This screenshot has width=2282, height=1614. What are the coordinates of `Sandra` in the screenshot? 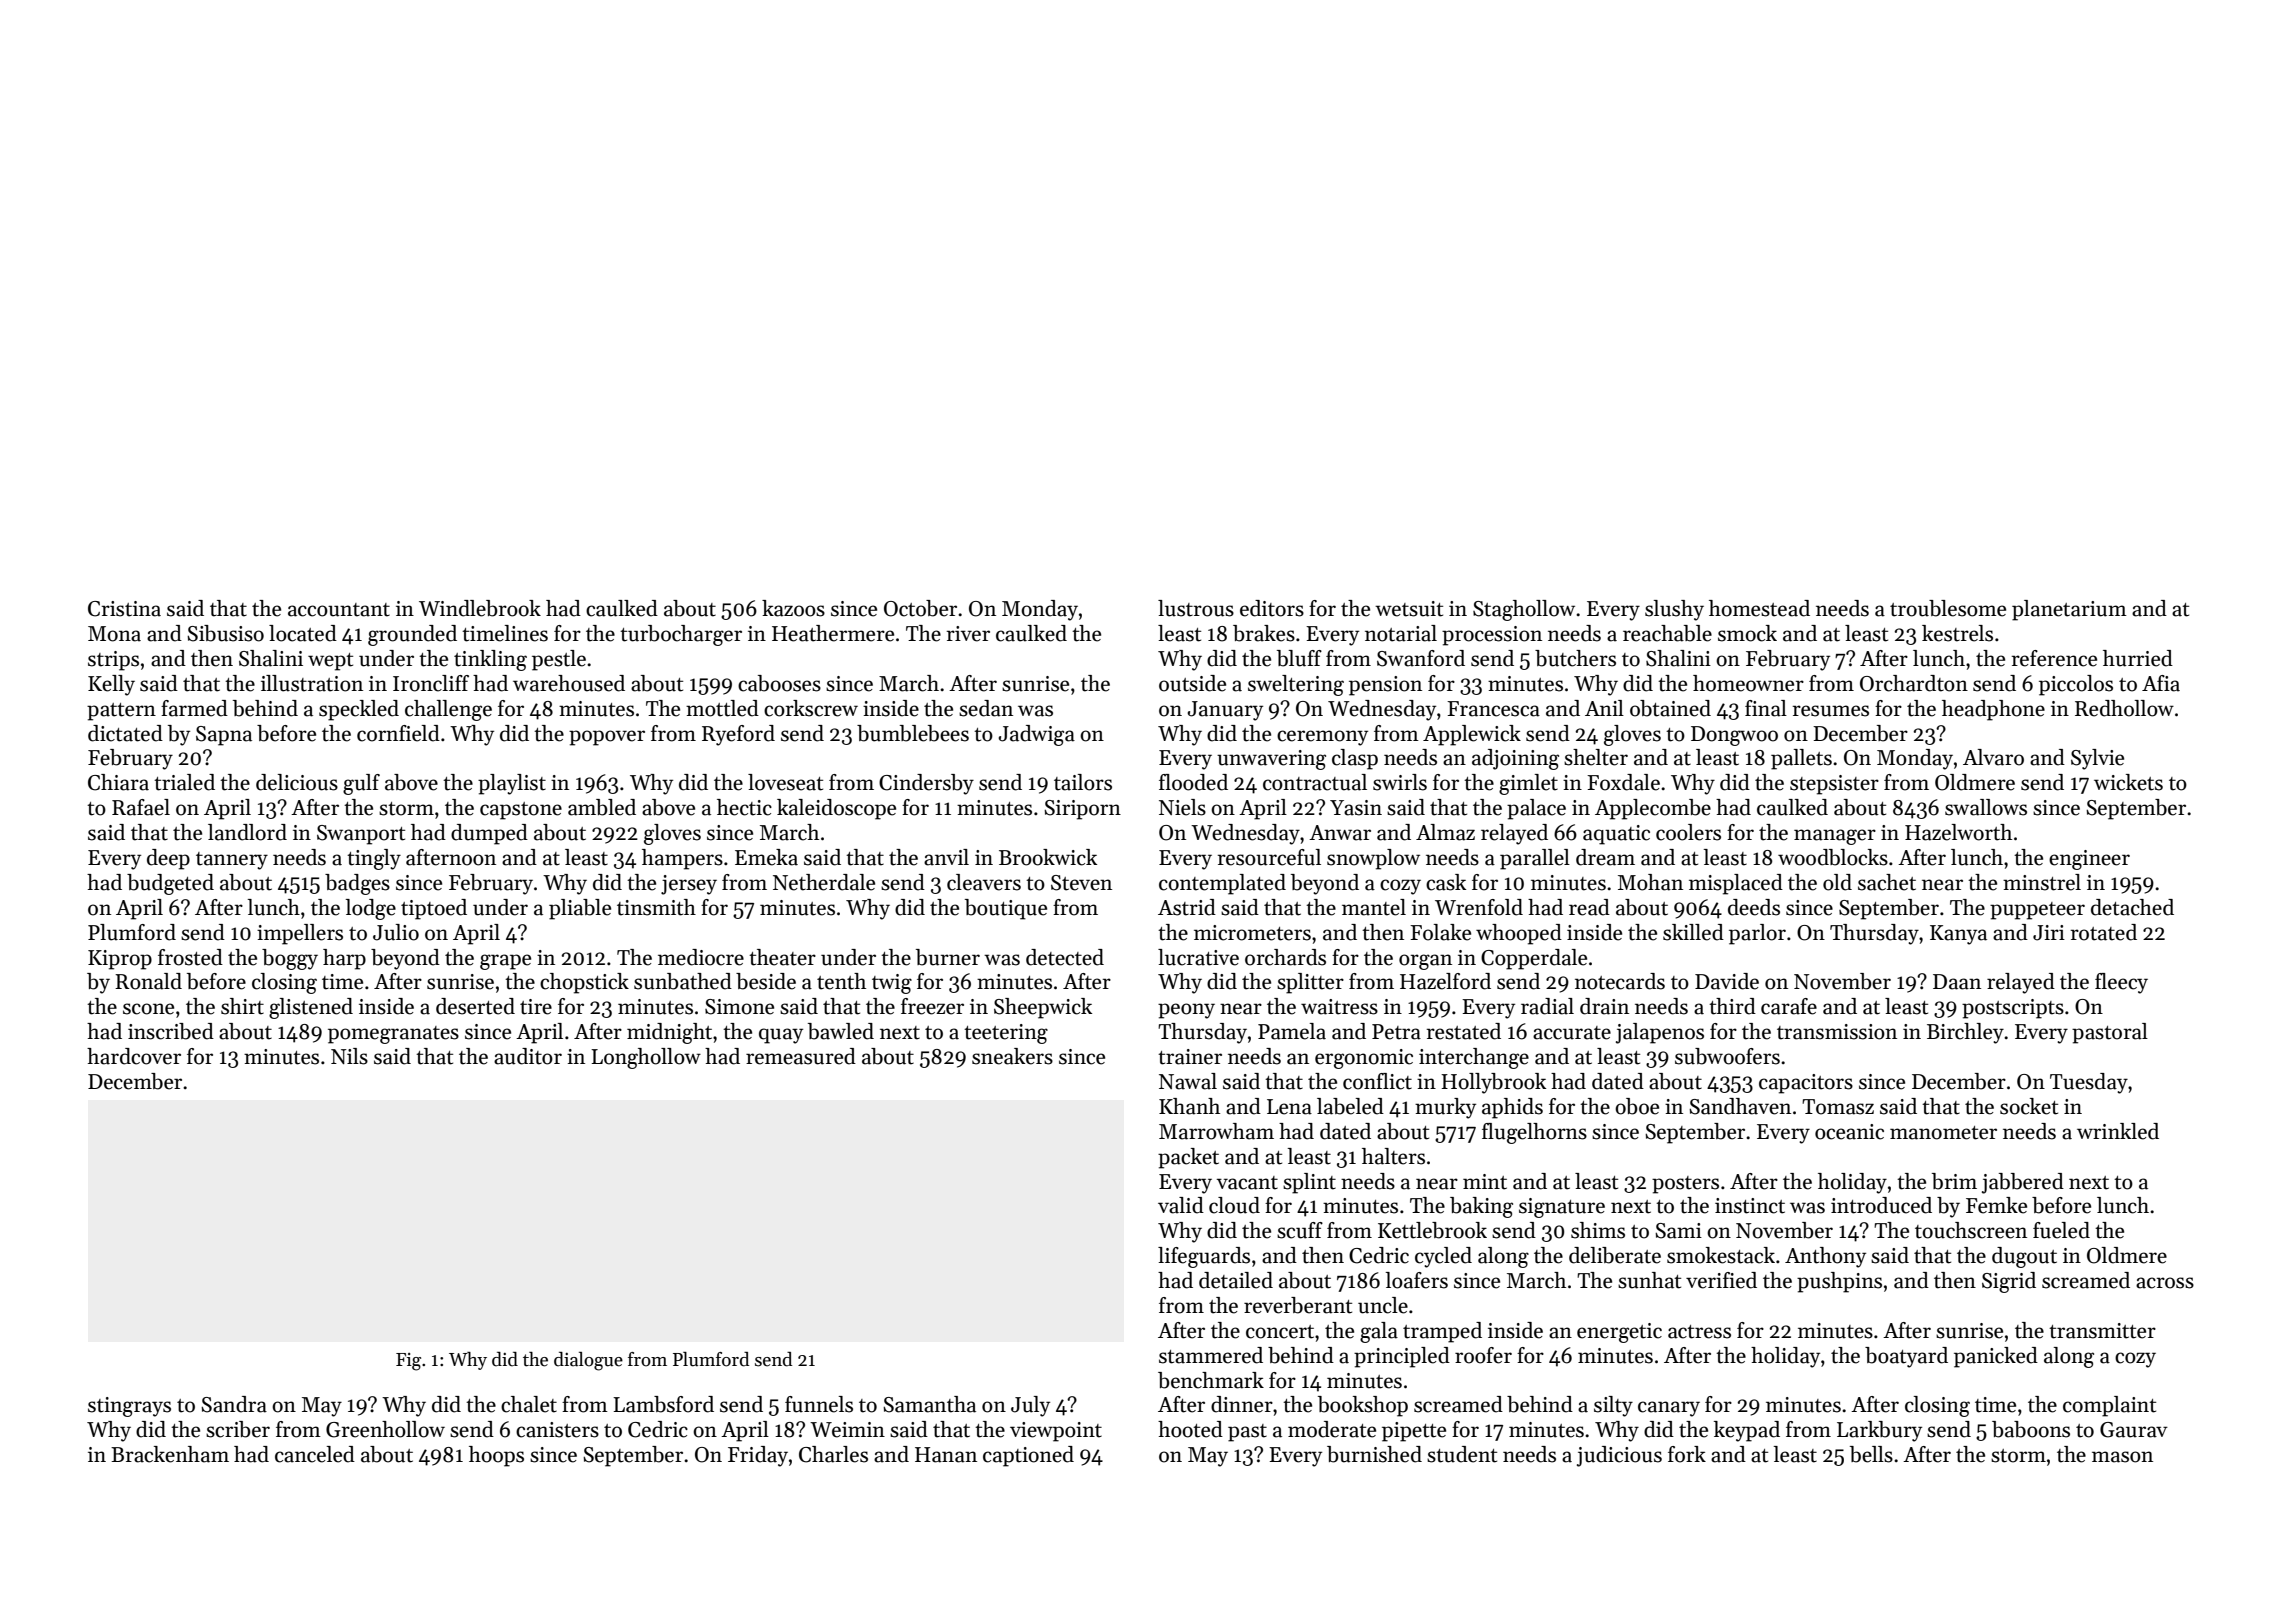 It's located at (234, 1404).
